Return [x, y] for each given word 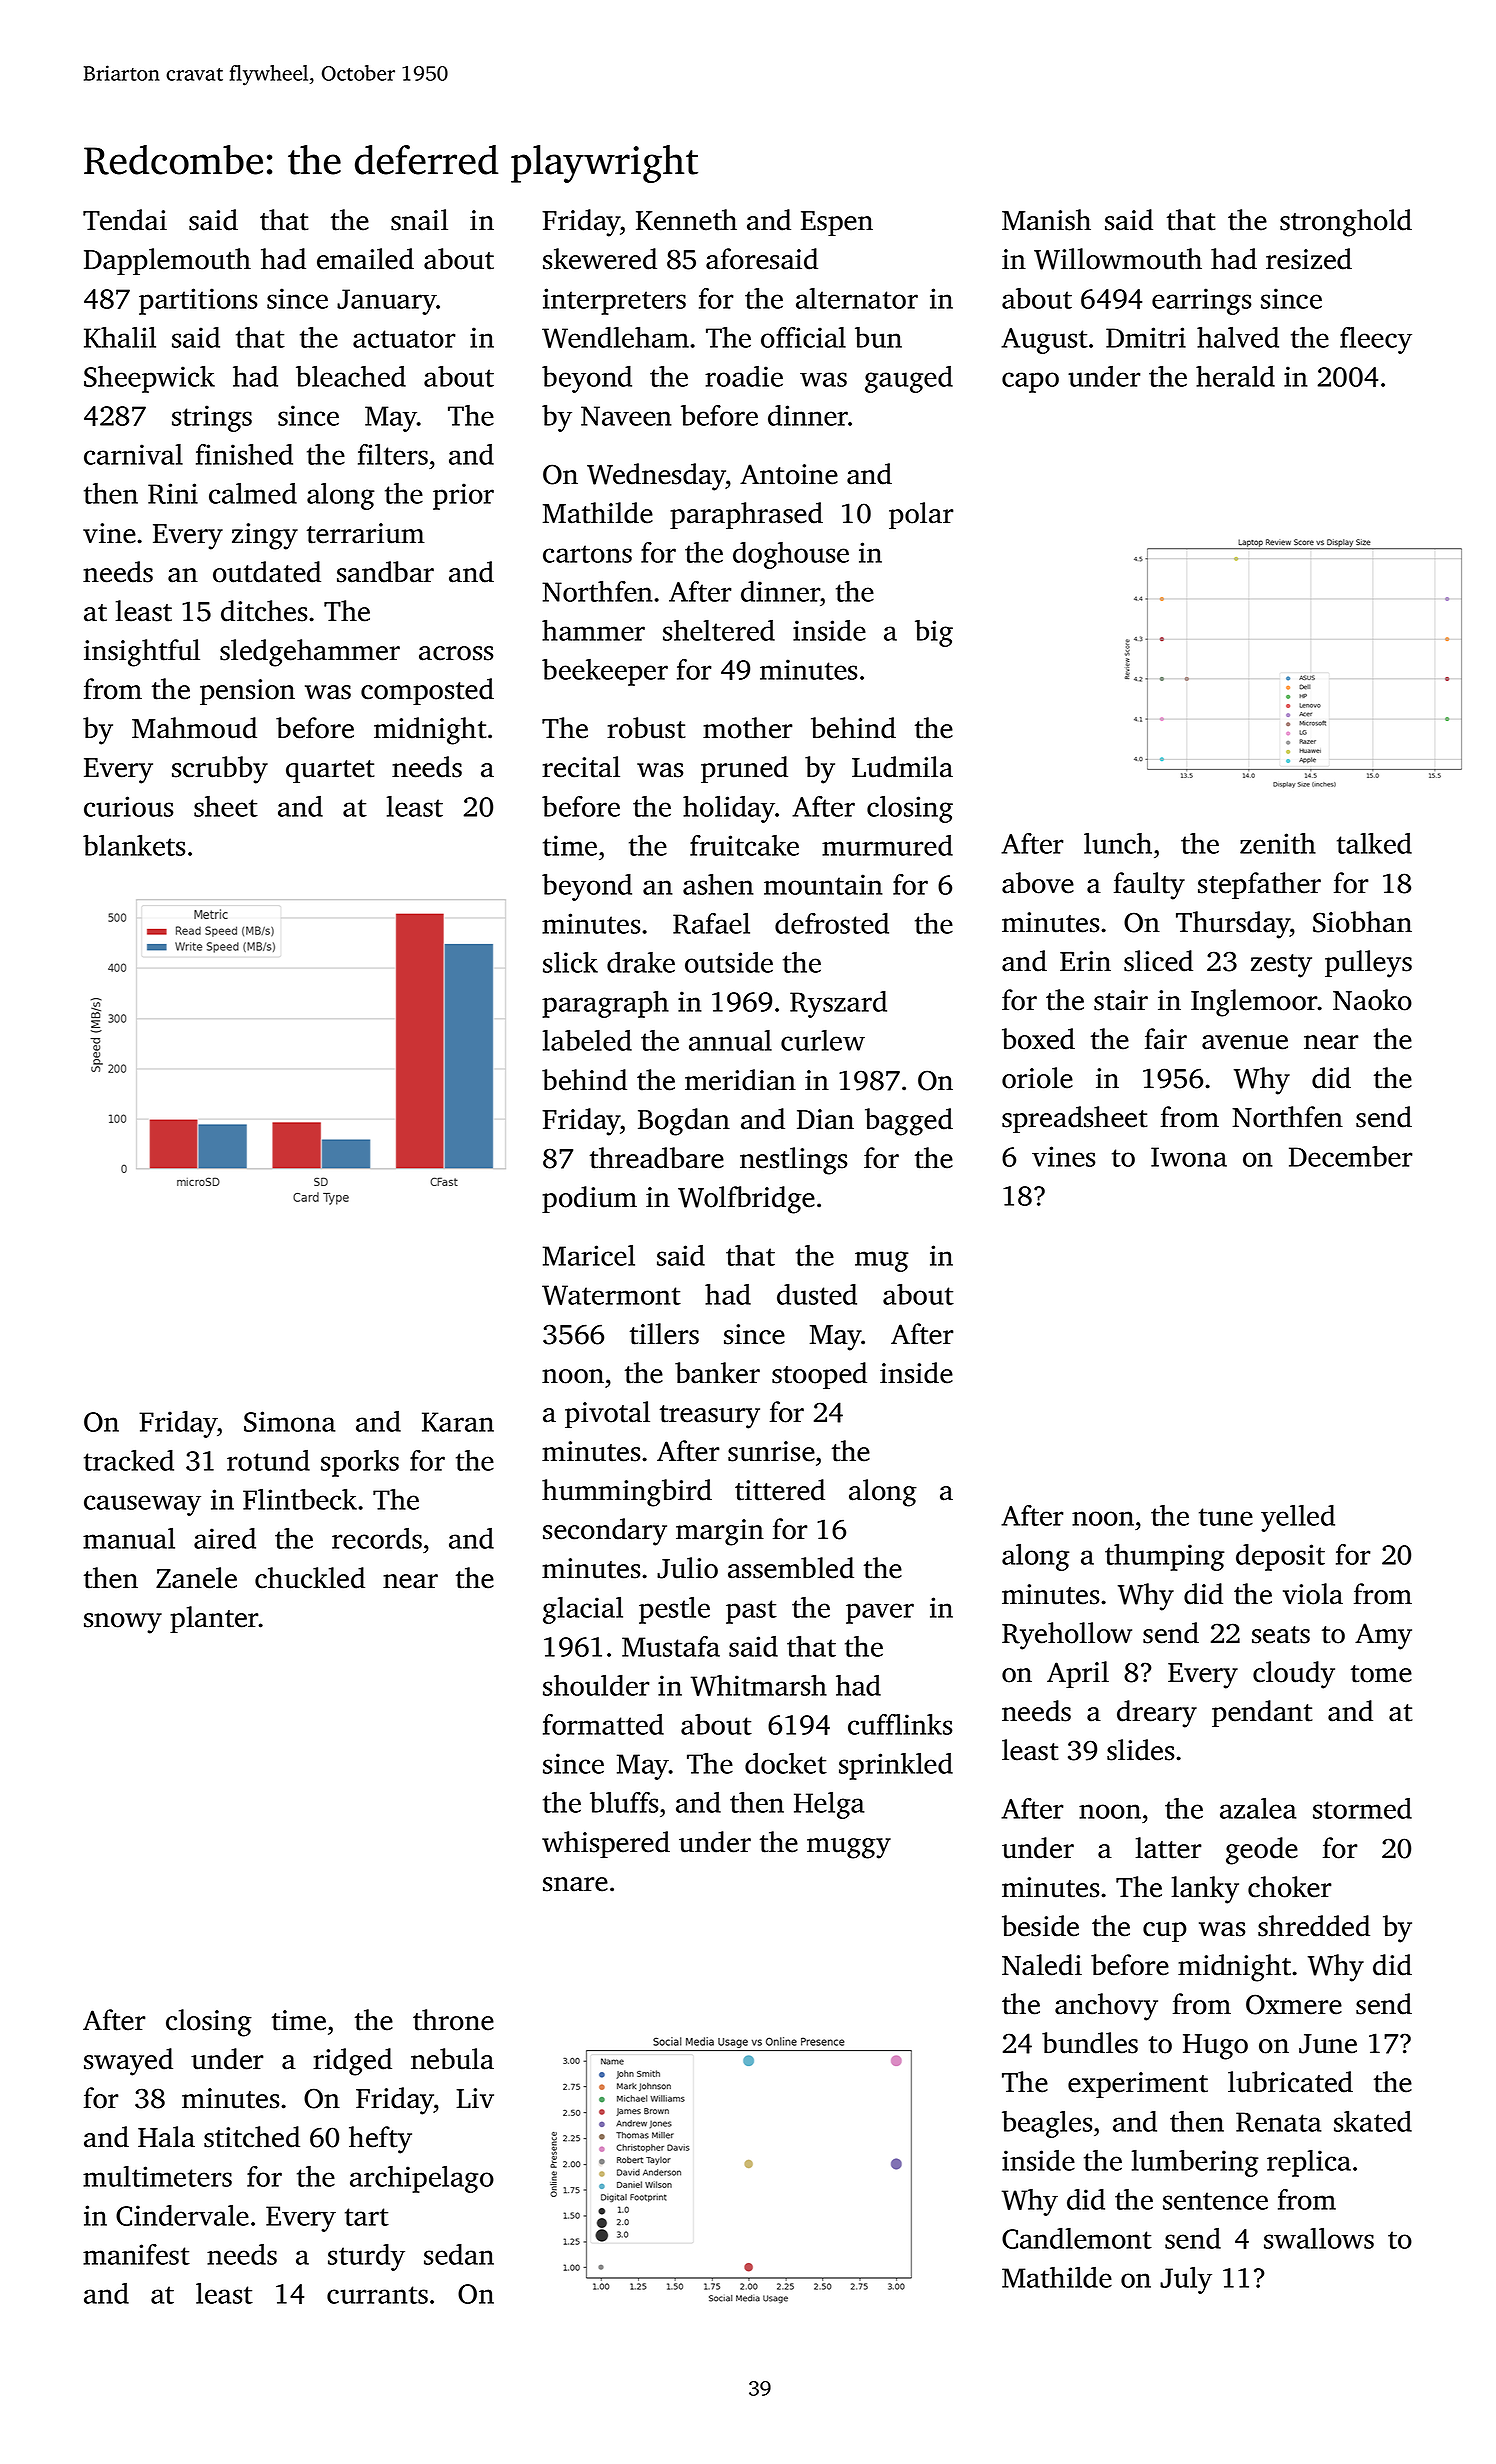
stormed [1362, 1808]
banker [717, 1373]
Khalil [120, 337]
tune [1226, 1517]
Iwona [1189, 1157]
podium [589, 1199]
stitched [252, 2137]
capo [1030, 382]
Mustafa [671, 1646]
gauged [909, 379]
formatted [603, 1724]
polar [921, 515]
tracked [129, 1460]
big [934, 633]
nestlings [793, 1161]
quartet [330, 771]
